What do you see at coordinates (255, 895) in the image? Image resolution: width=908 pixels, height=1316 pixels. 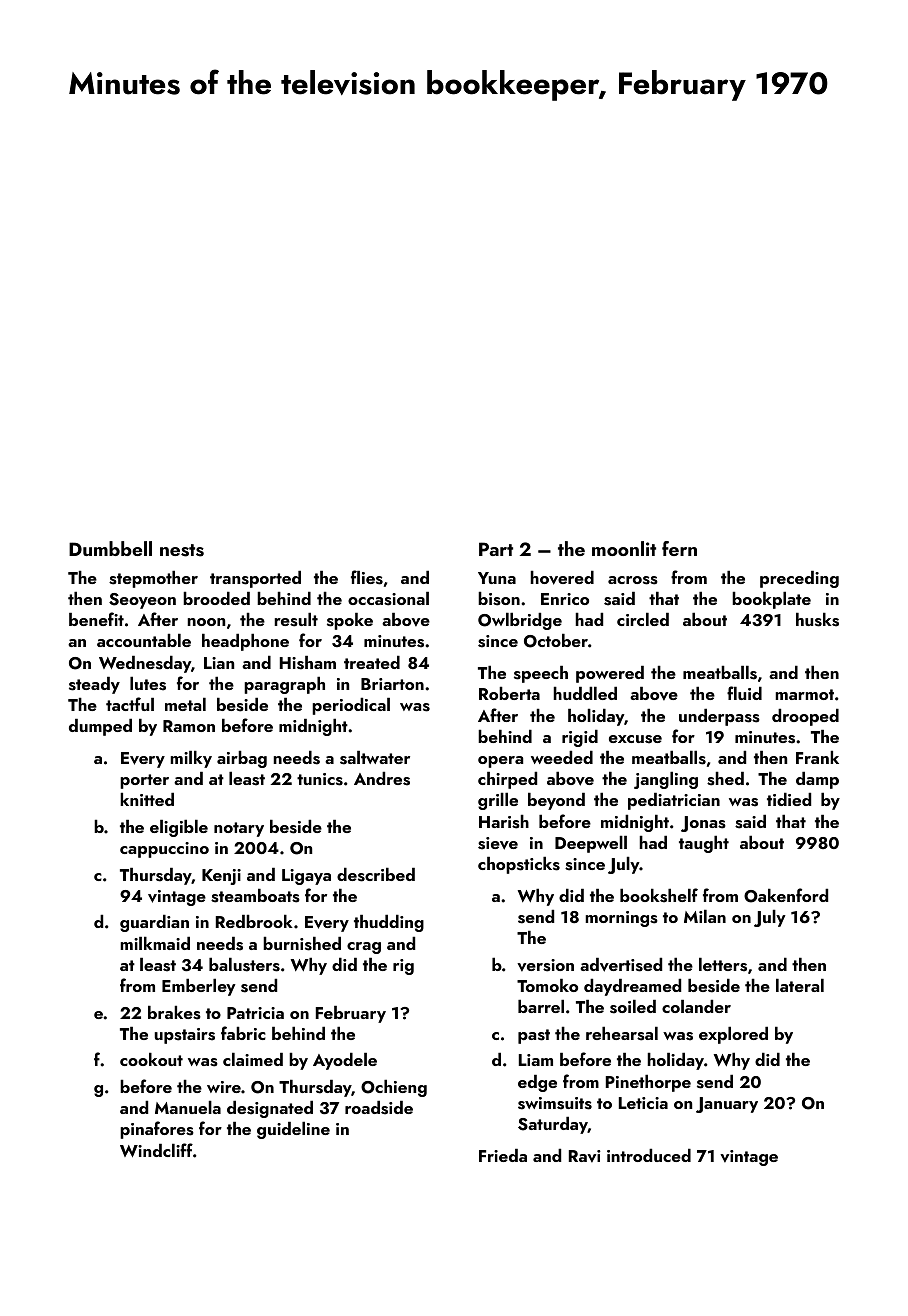 I see `steamboats` at bounding box center [255, 895].
